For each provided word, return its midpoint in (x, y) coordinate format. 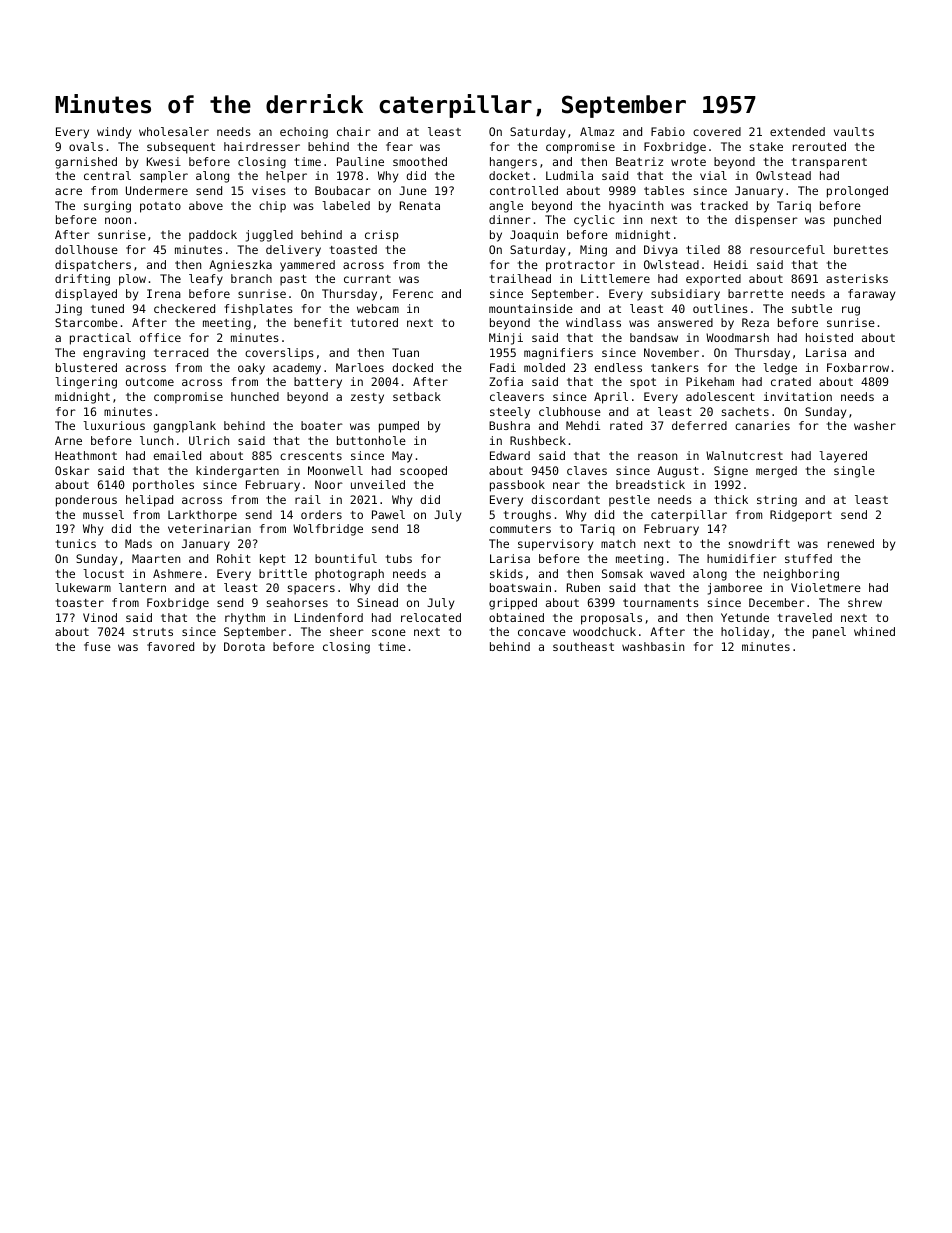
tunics (76, 543)
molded (544, 367)
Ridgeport (801, 516)
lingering (86, 383)
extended (797, 131)
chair (354, 131)
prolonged (857, 192)
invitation (798, 396)
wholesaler (174, 131)
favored (170, 646)
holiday (745, 633)
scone (389, 632)
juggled (269, 236)
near (566, 485)
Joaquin (534, 236)
